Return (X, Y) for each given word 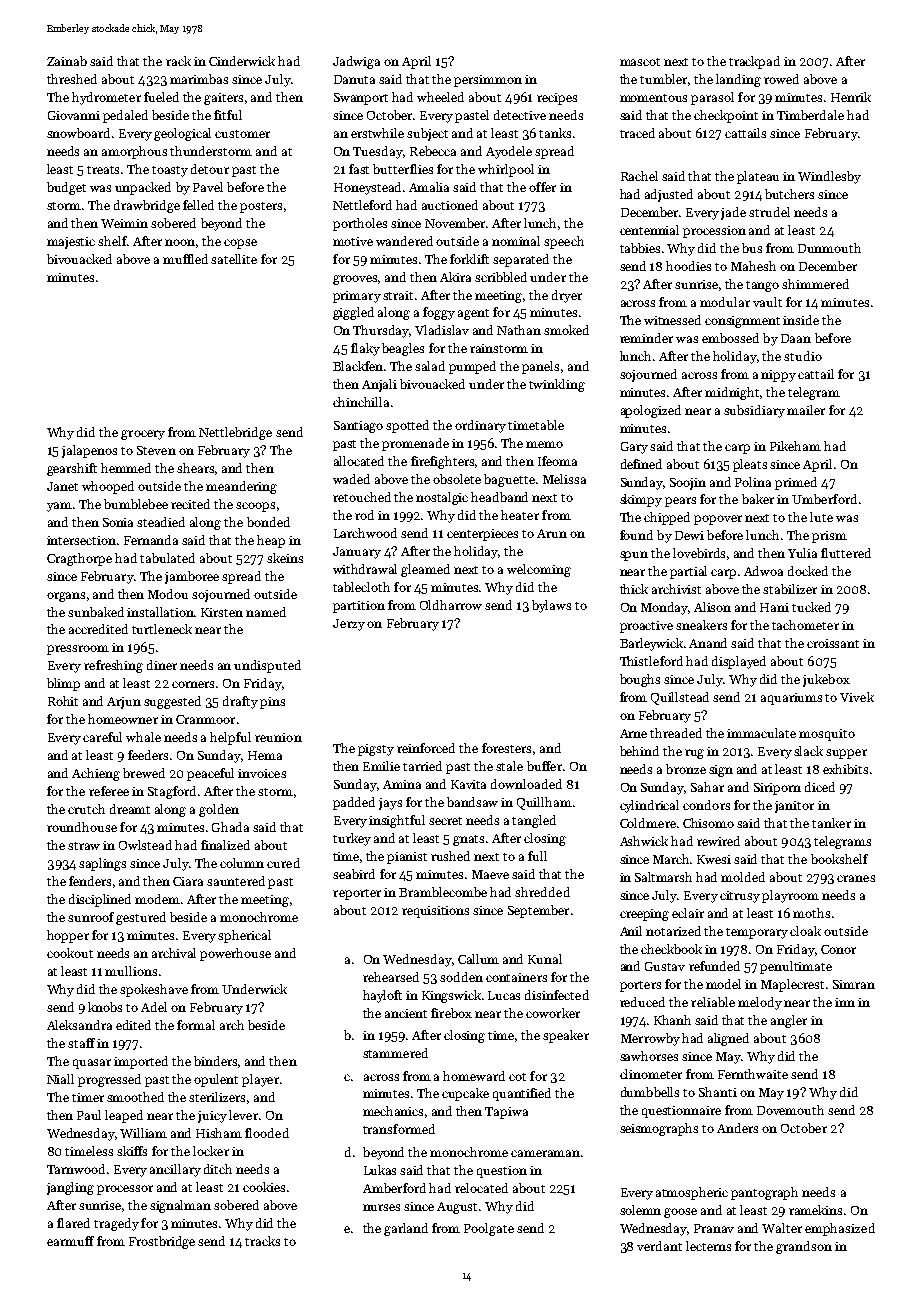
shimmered (815, 284)
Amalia (429, 187)
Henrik (851, 97)
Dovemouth (790, 1110)
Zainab (67, 61)
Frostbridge (162, 1242)
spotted (407, 426)
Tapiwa (506, 1113)
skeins (285, 558)
